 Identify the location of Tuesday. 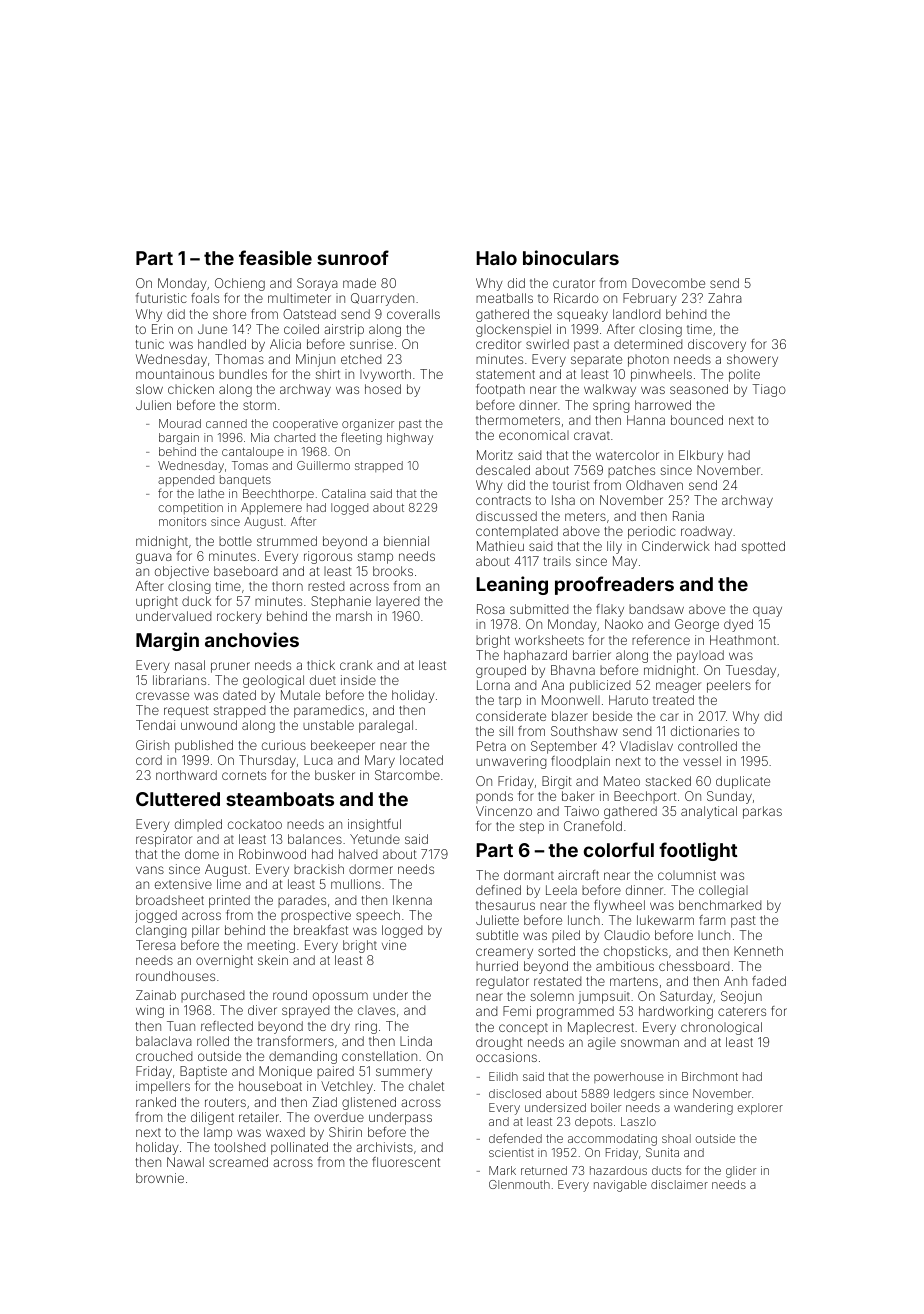
(751, 671).
